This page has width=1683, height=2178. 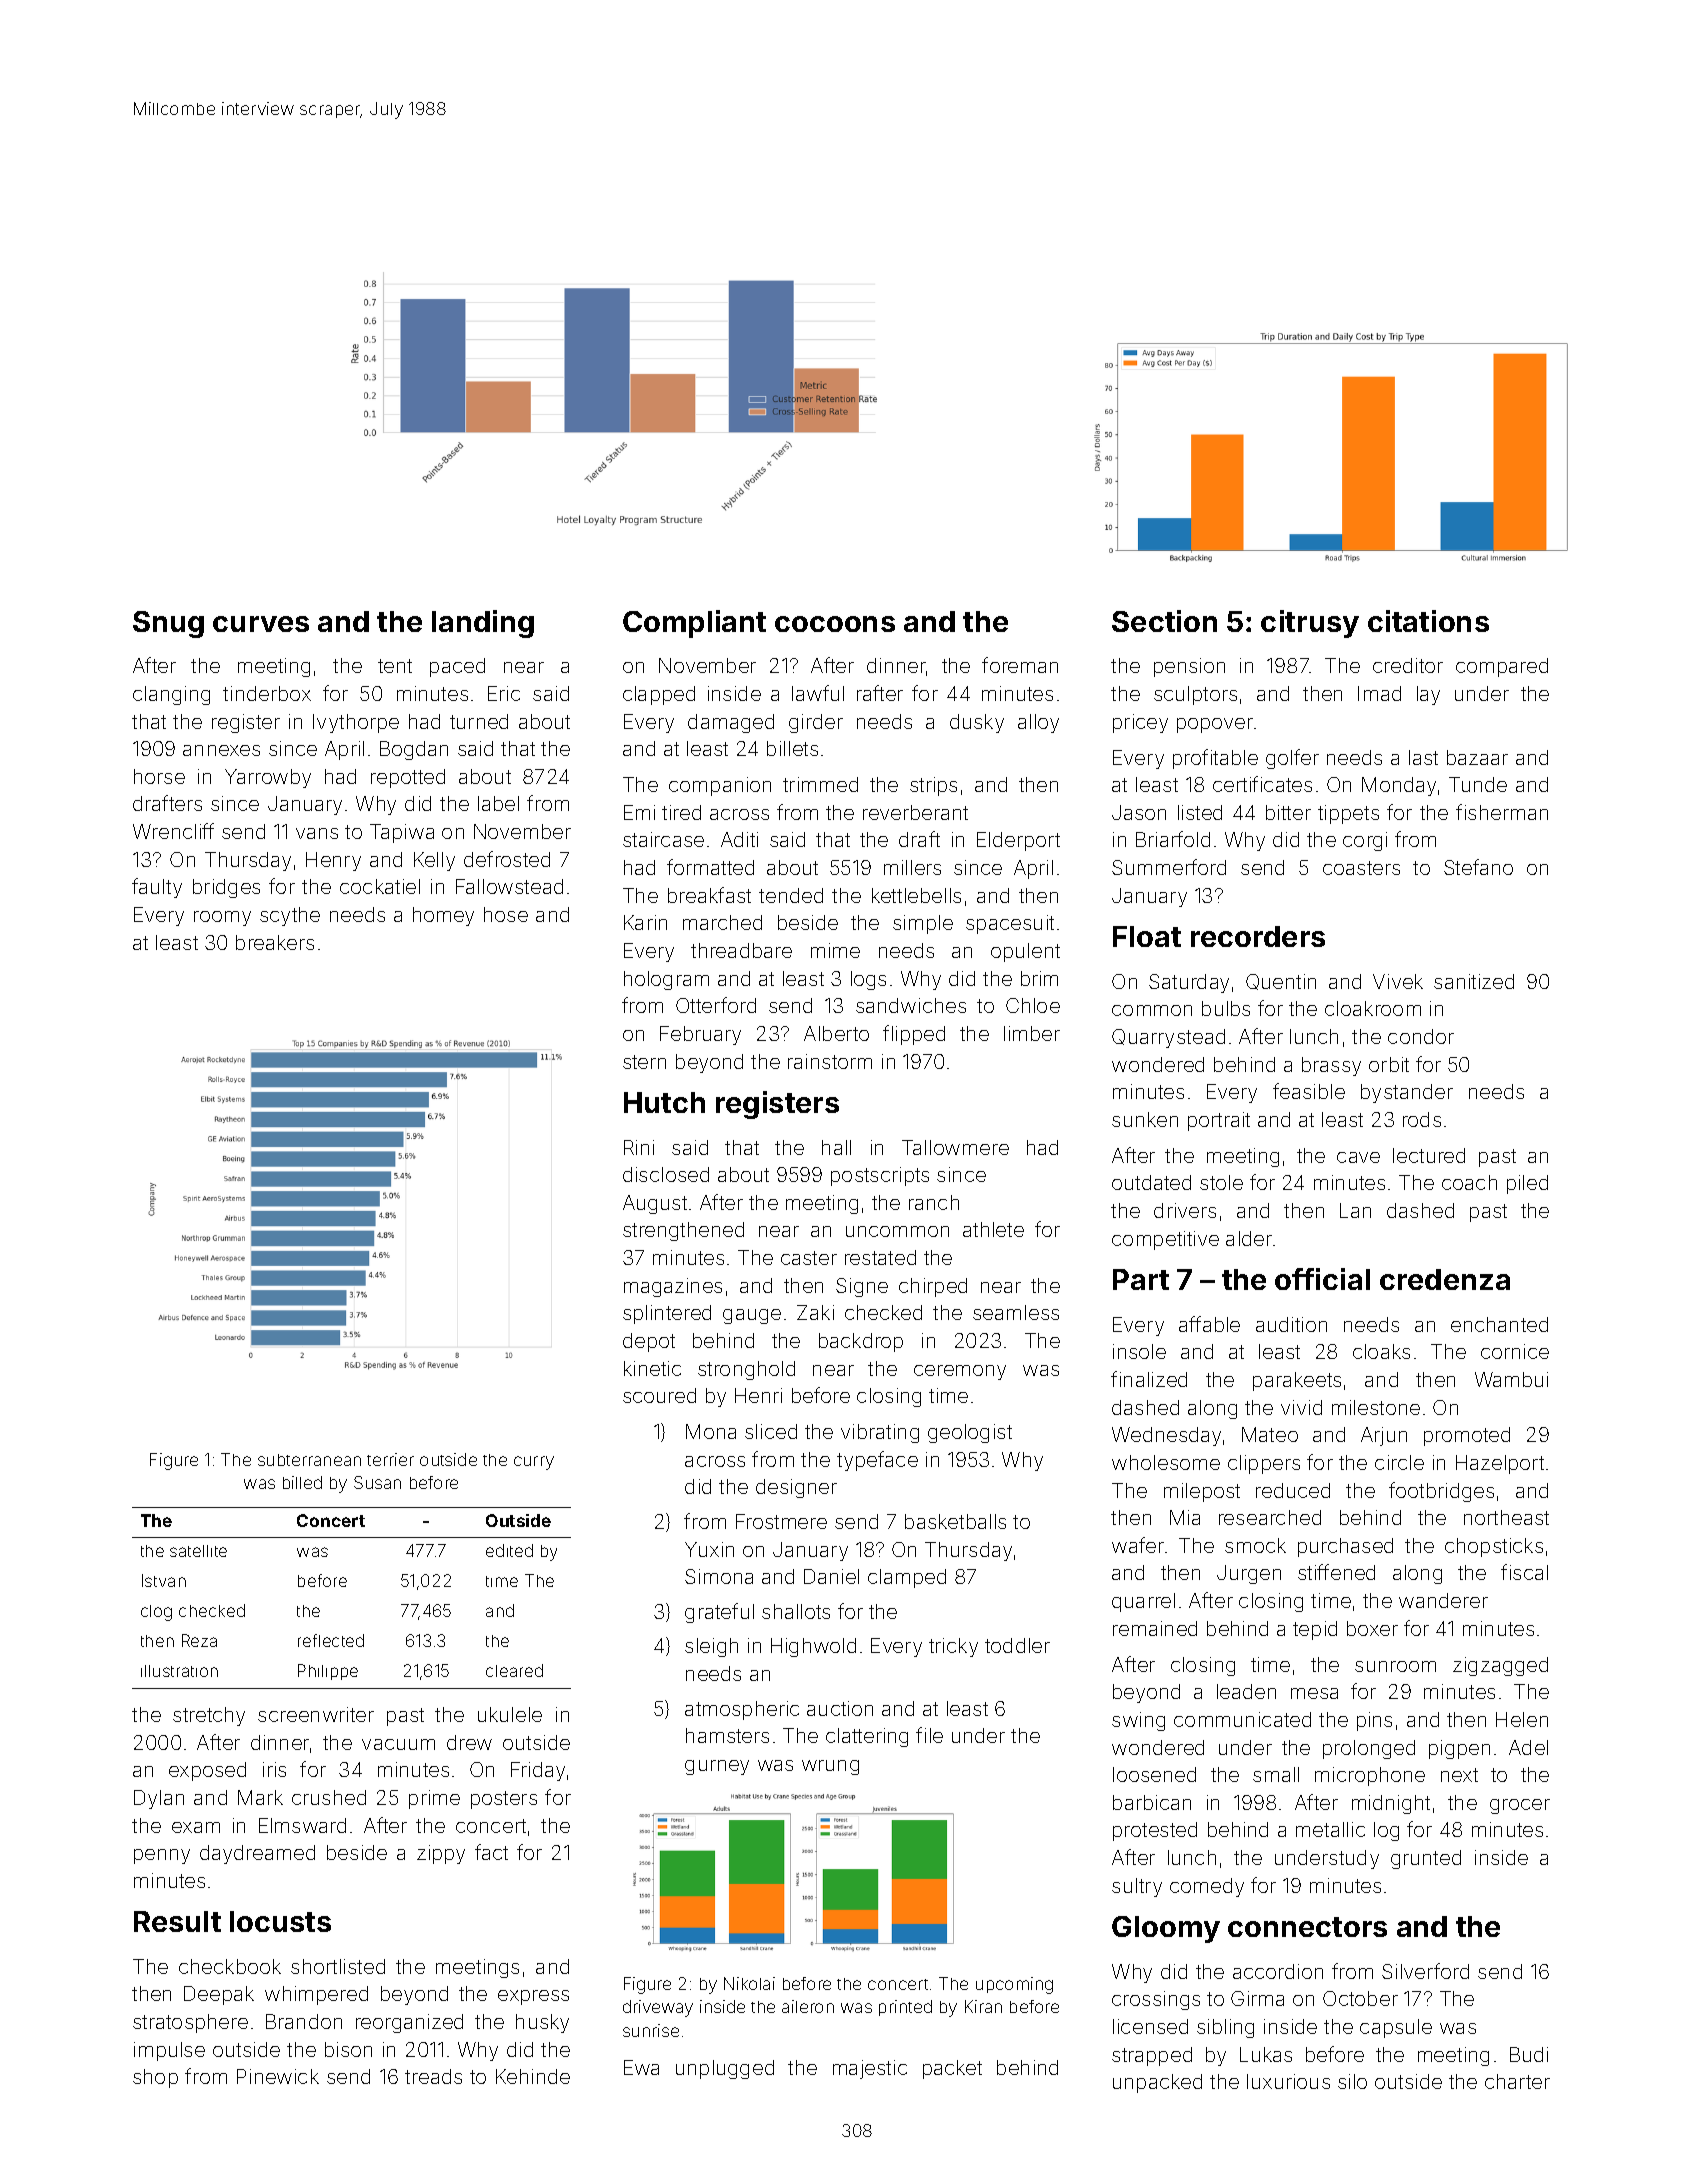 What do you see at coordinates (644, 1062) in the page?
I see `stern` at bounding box center [644, 1062].
